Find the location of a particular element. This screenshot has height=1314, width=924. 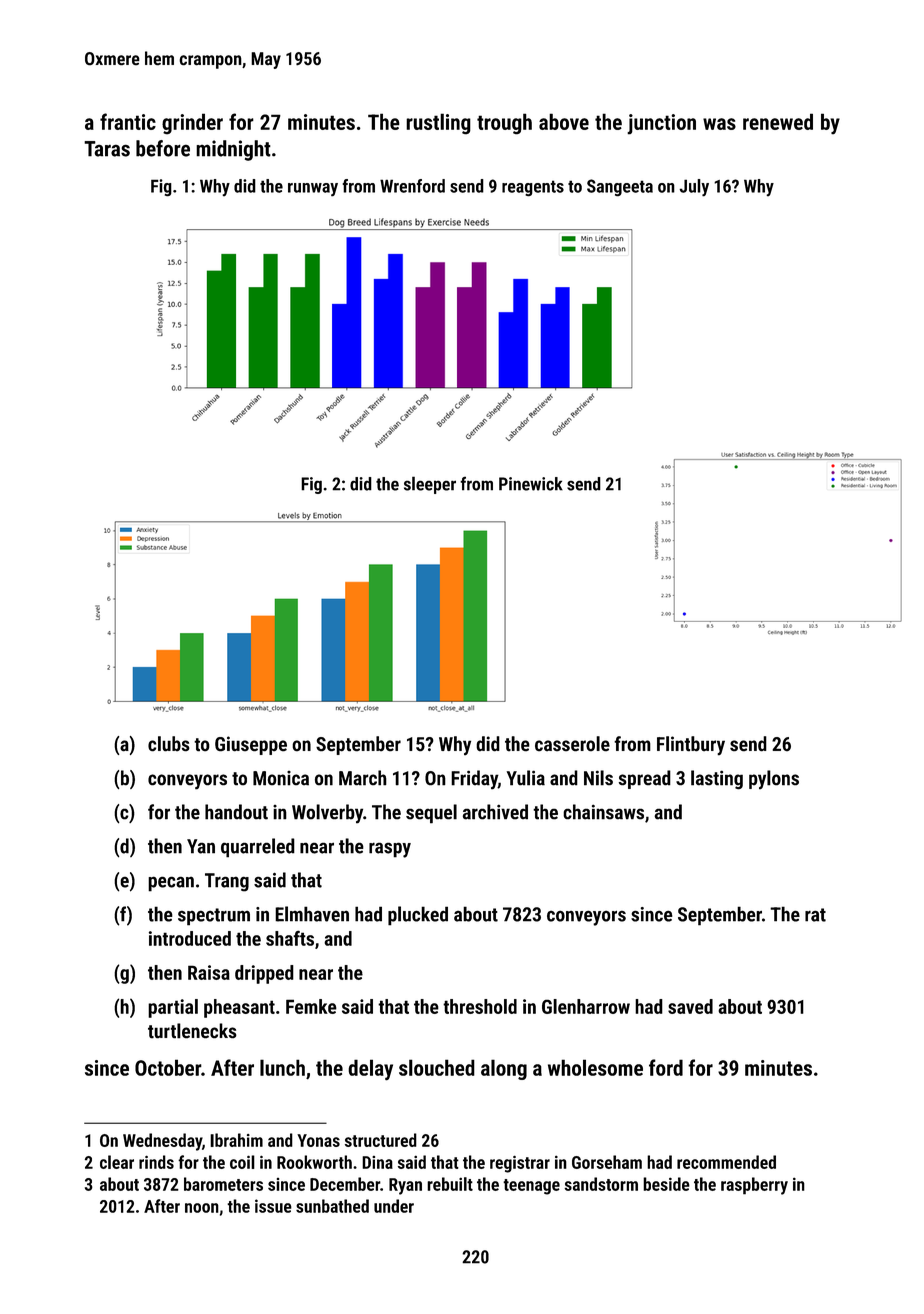

Flintbury is located at coordinates (691, 746).
